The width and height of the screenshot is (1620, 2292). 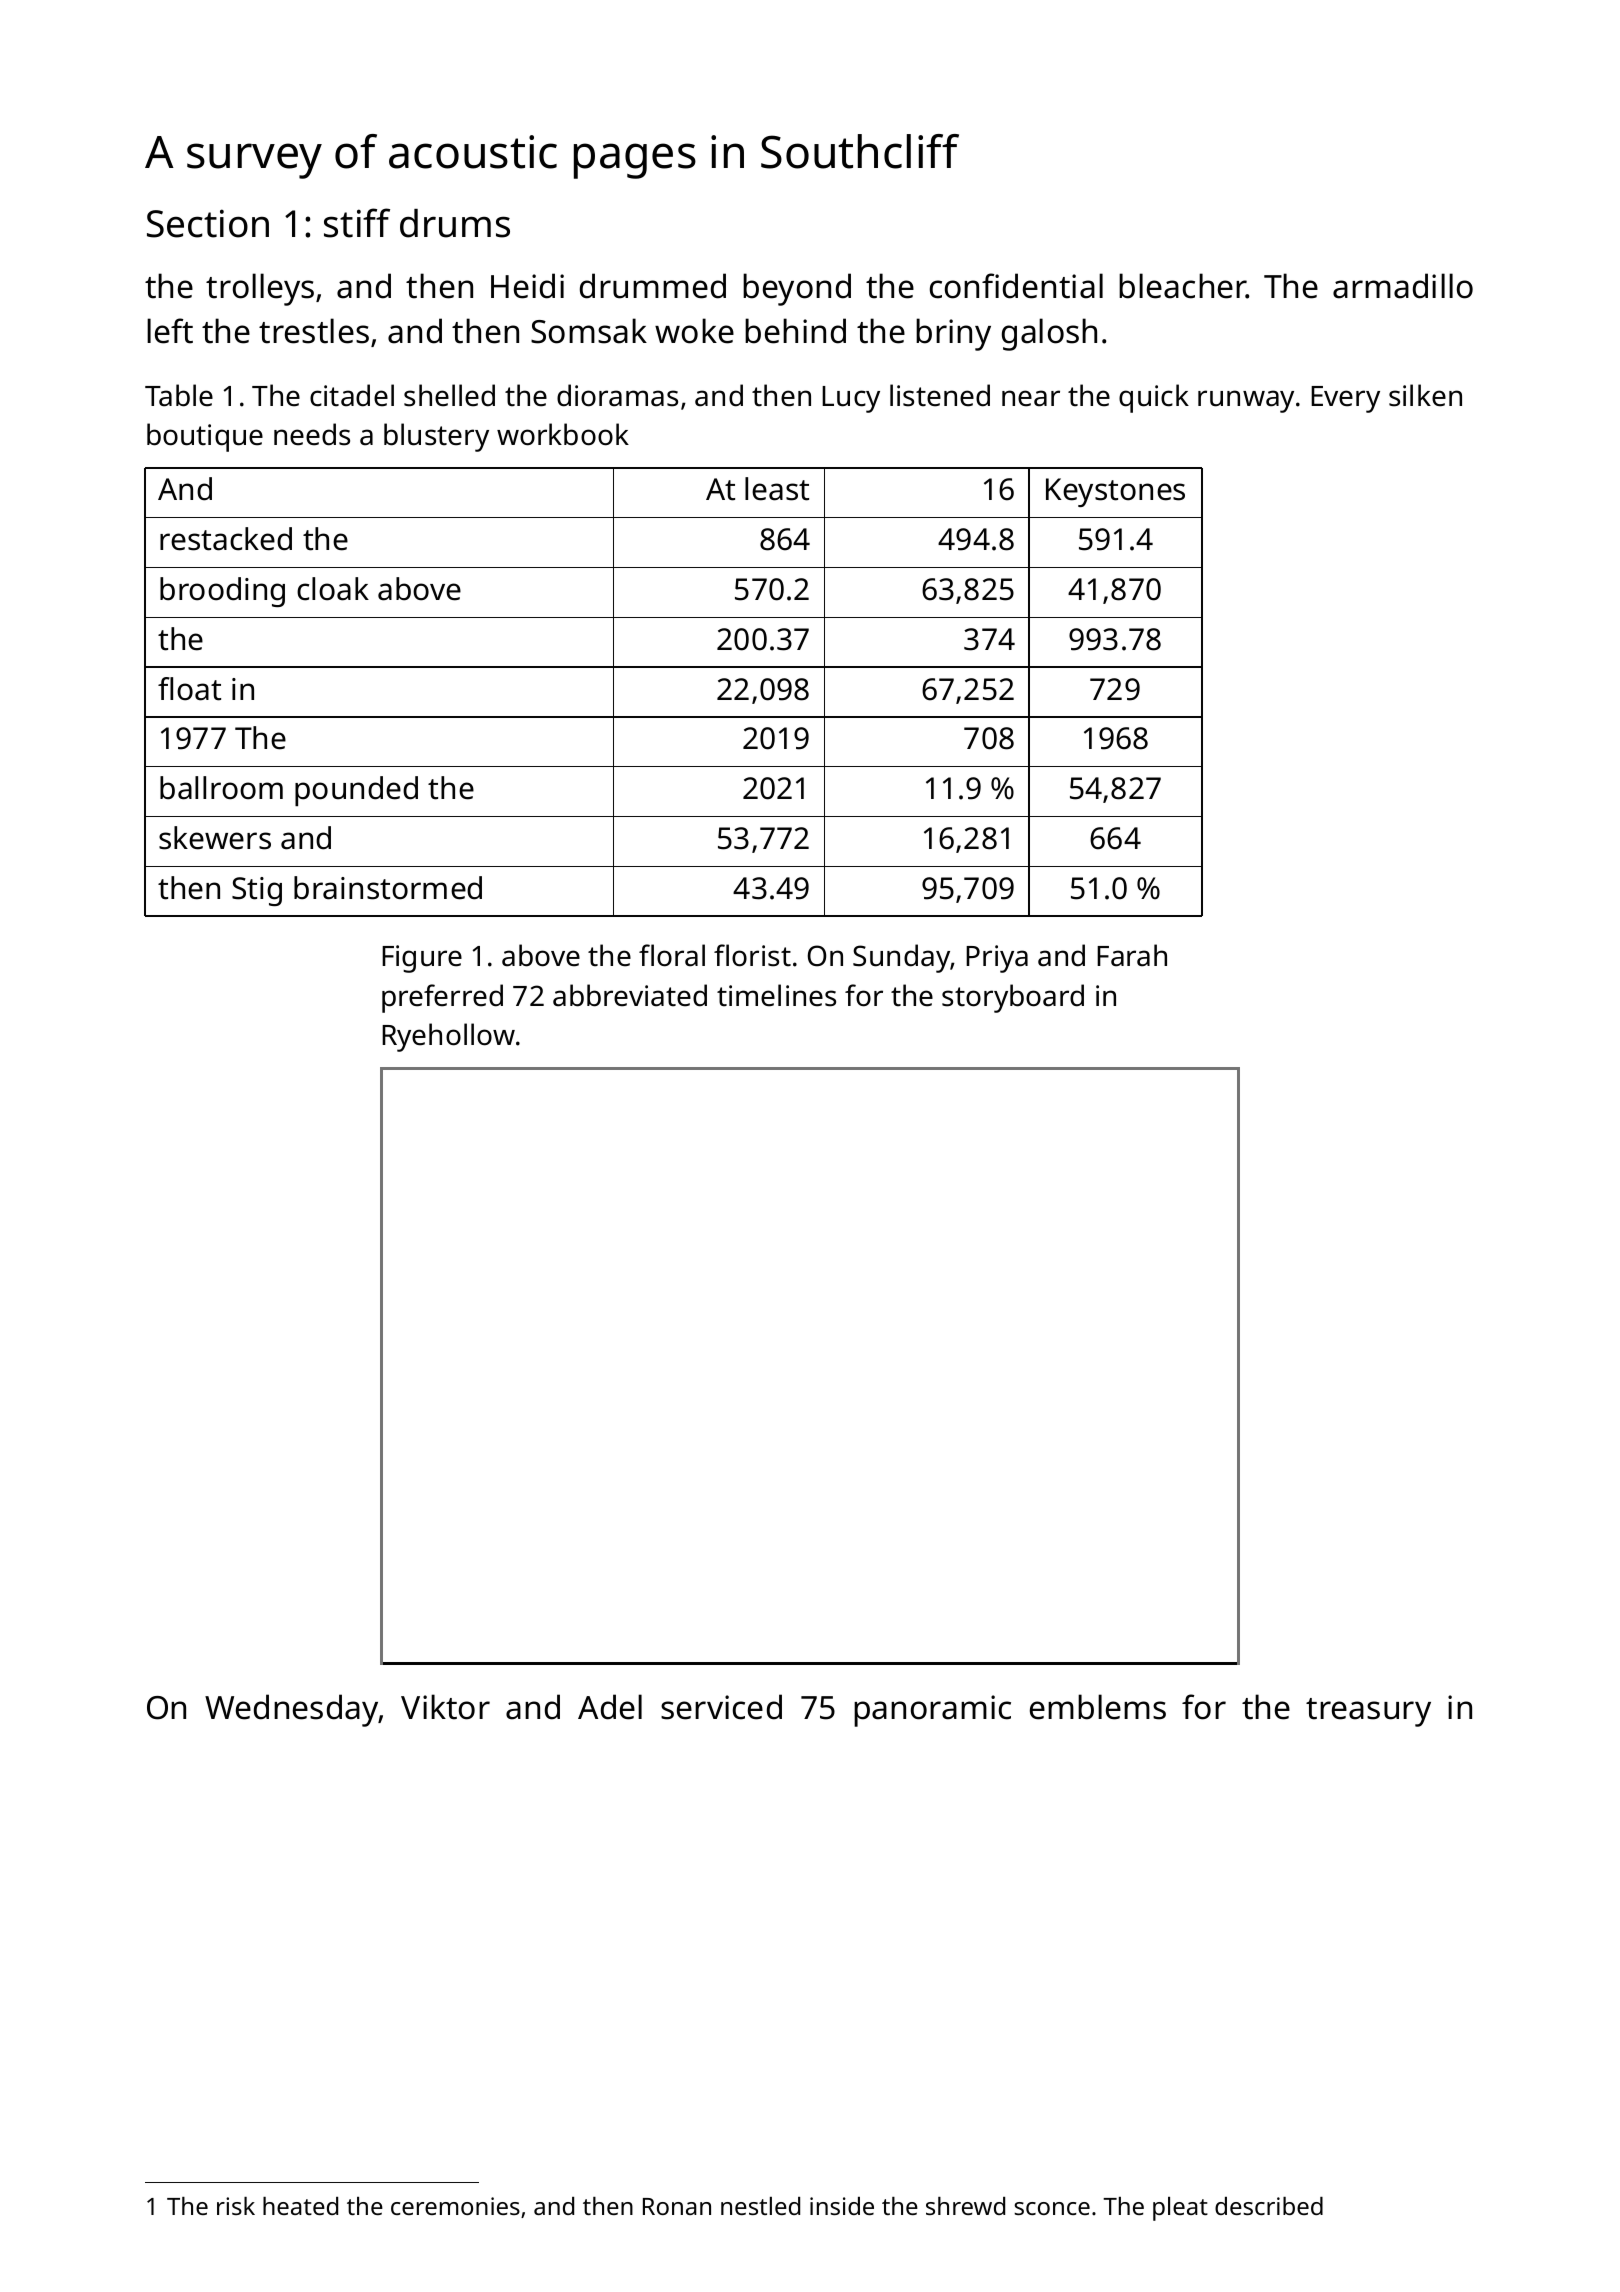 I want to click on described, so click(x=1269, y=2206).
